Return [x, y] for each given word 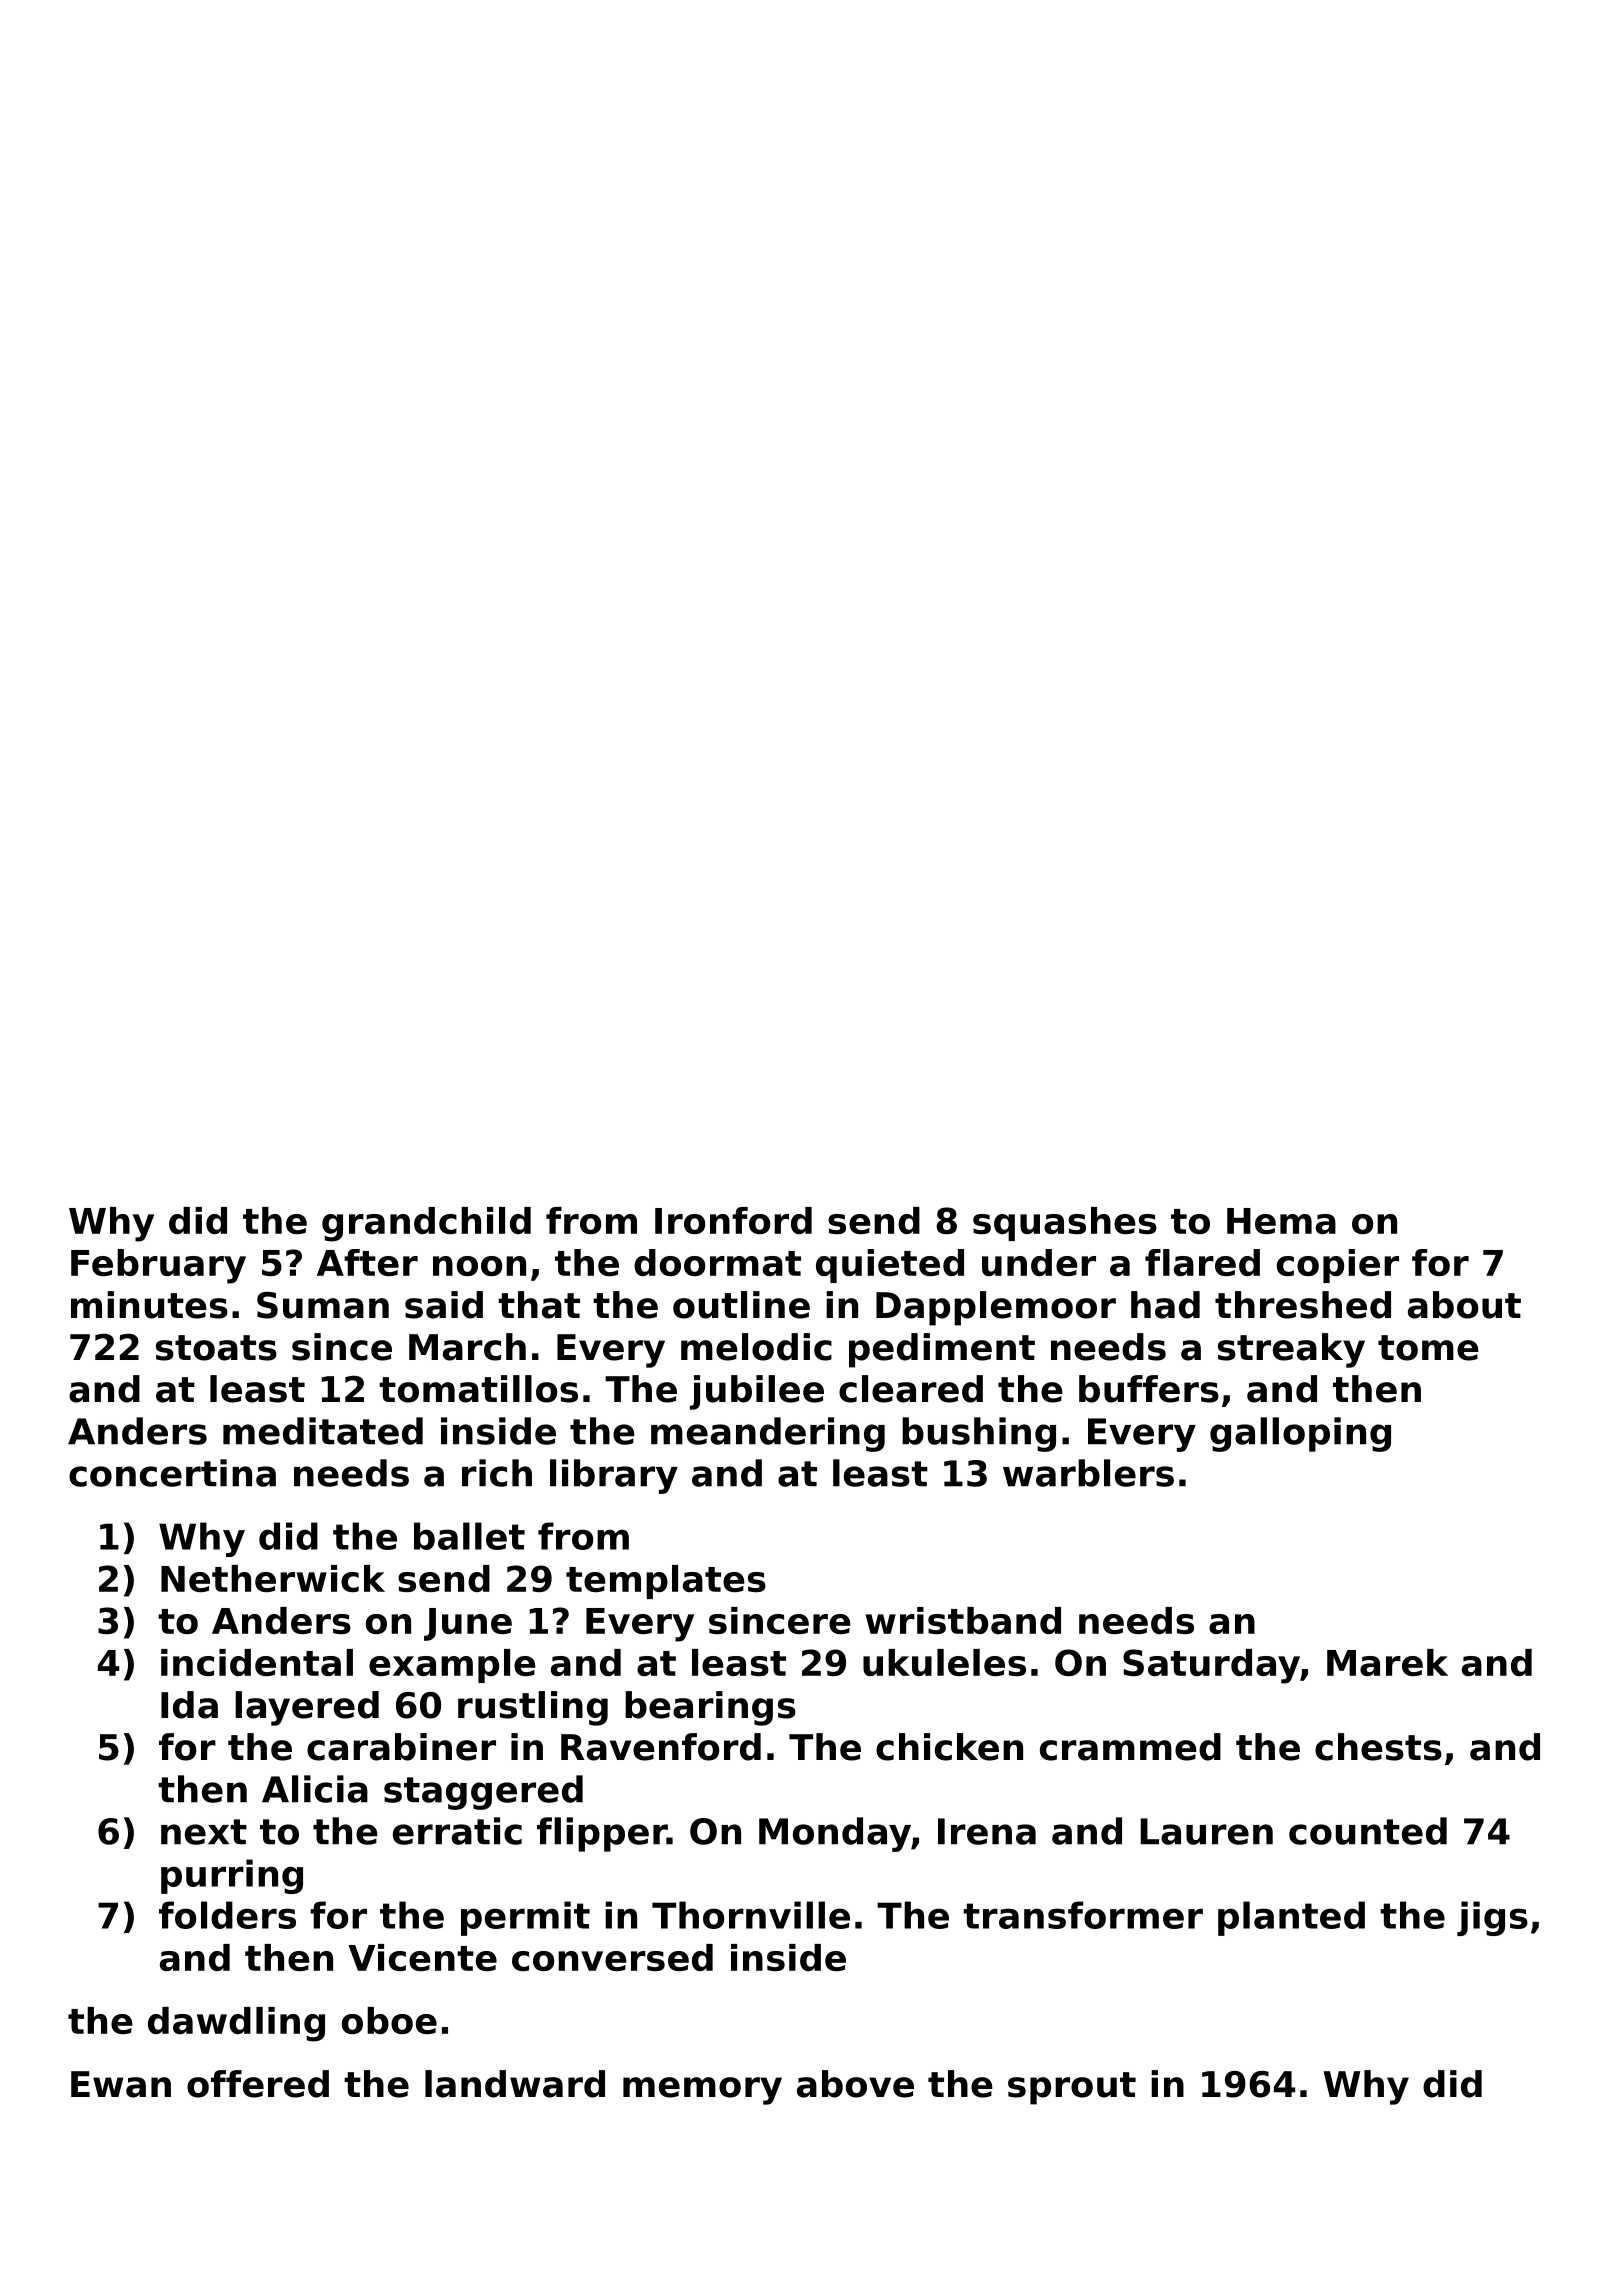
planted [1291, 1918]
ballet [469, 1536]
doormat [717, 1262]
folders [227, 1915]
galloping [1300, 1434]
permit [525, 1918]
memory [702, 2091]
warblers [1088, 1473]
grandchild [426, 1224]
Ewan [121, 2084]
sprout [1072, 2088]
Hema [1281, 1221]
